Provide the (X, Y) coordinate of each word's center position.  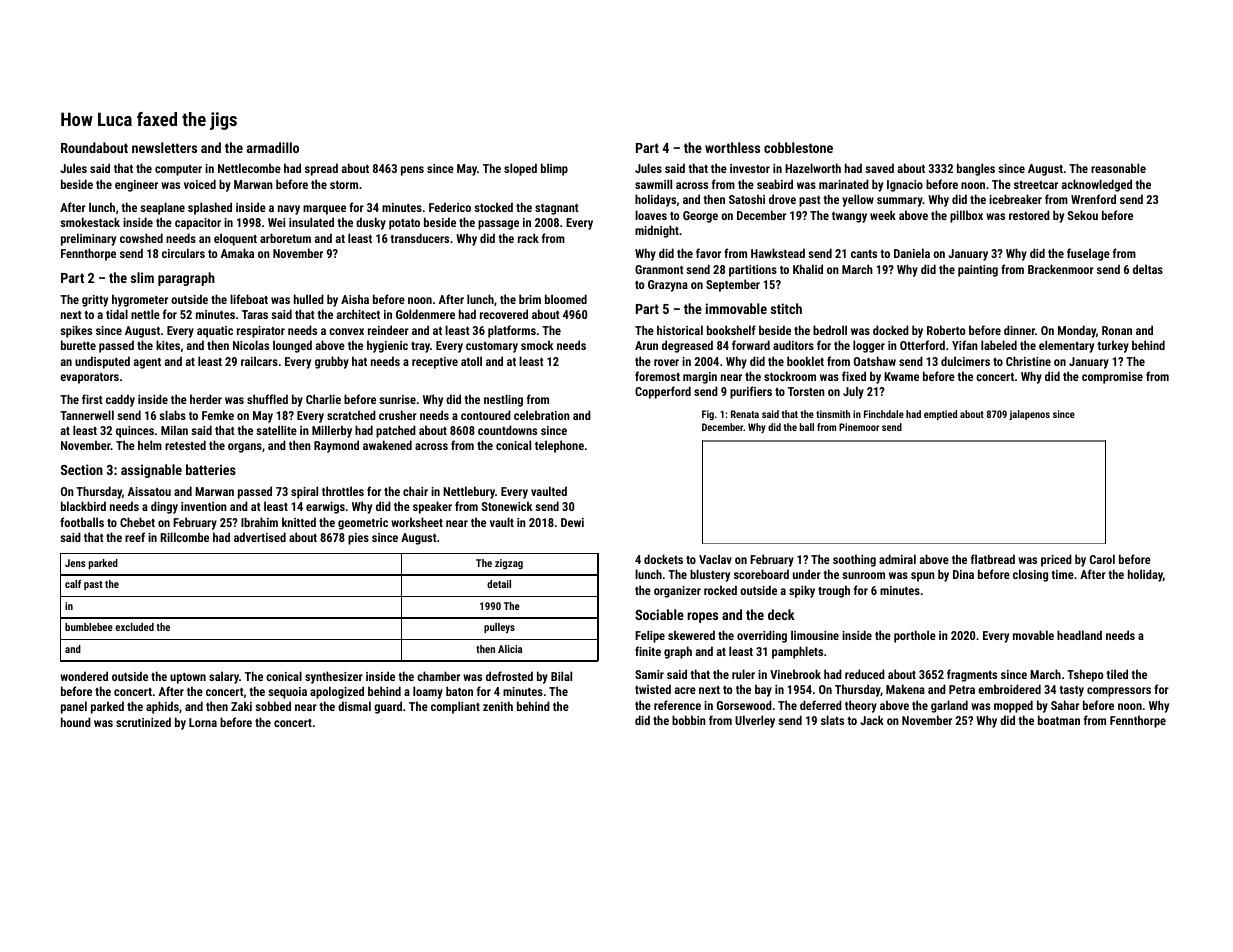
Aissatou (149, 491)
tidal (117, 314)
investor (750, 168)
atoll (471, 361)
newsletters (164, 147)
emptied (940, 415)
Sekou (1083, 215)
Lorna (203, 722)
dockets (663, 559)
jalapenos (1029, 415)
